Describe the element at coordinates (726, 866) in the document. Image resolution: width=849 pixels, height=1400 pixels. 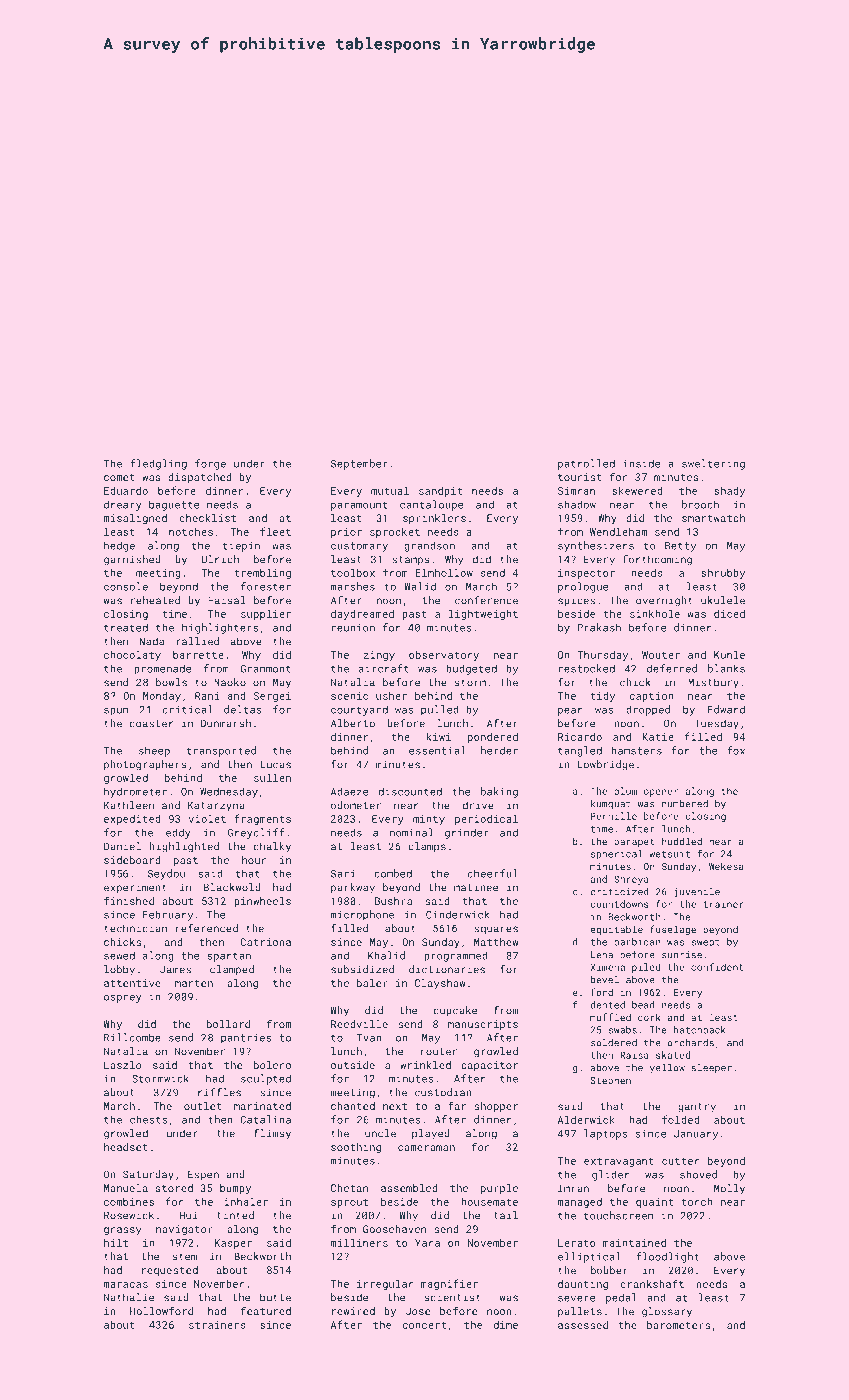
I see `Wekesa` at that location.
